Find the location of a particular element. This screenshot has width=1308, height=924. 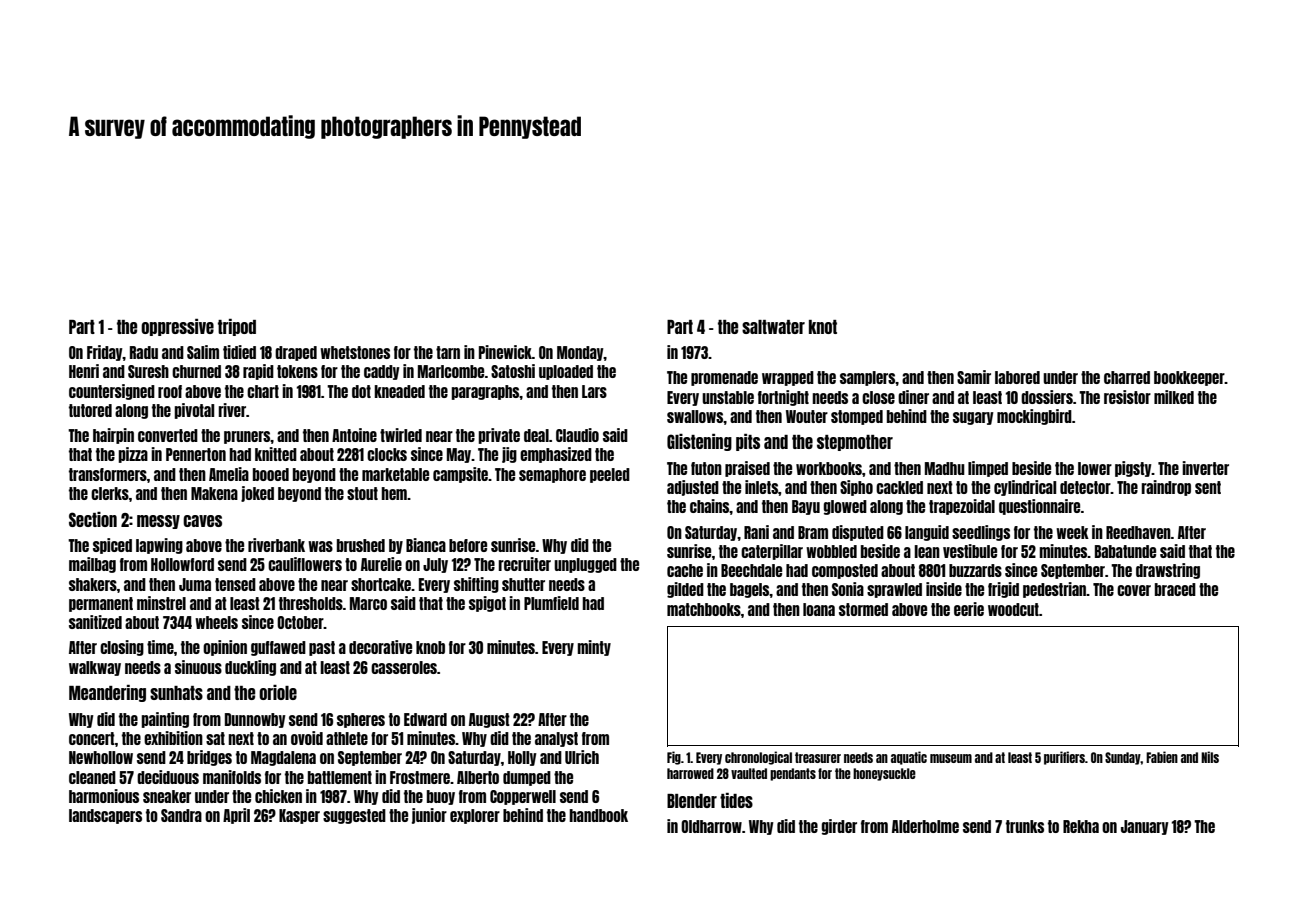

wheels is located at coordinates (216, 622).
